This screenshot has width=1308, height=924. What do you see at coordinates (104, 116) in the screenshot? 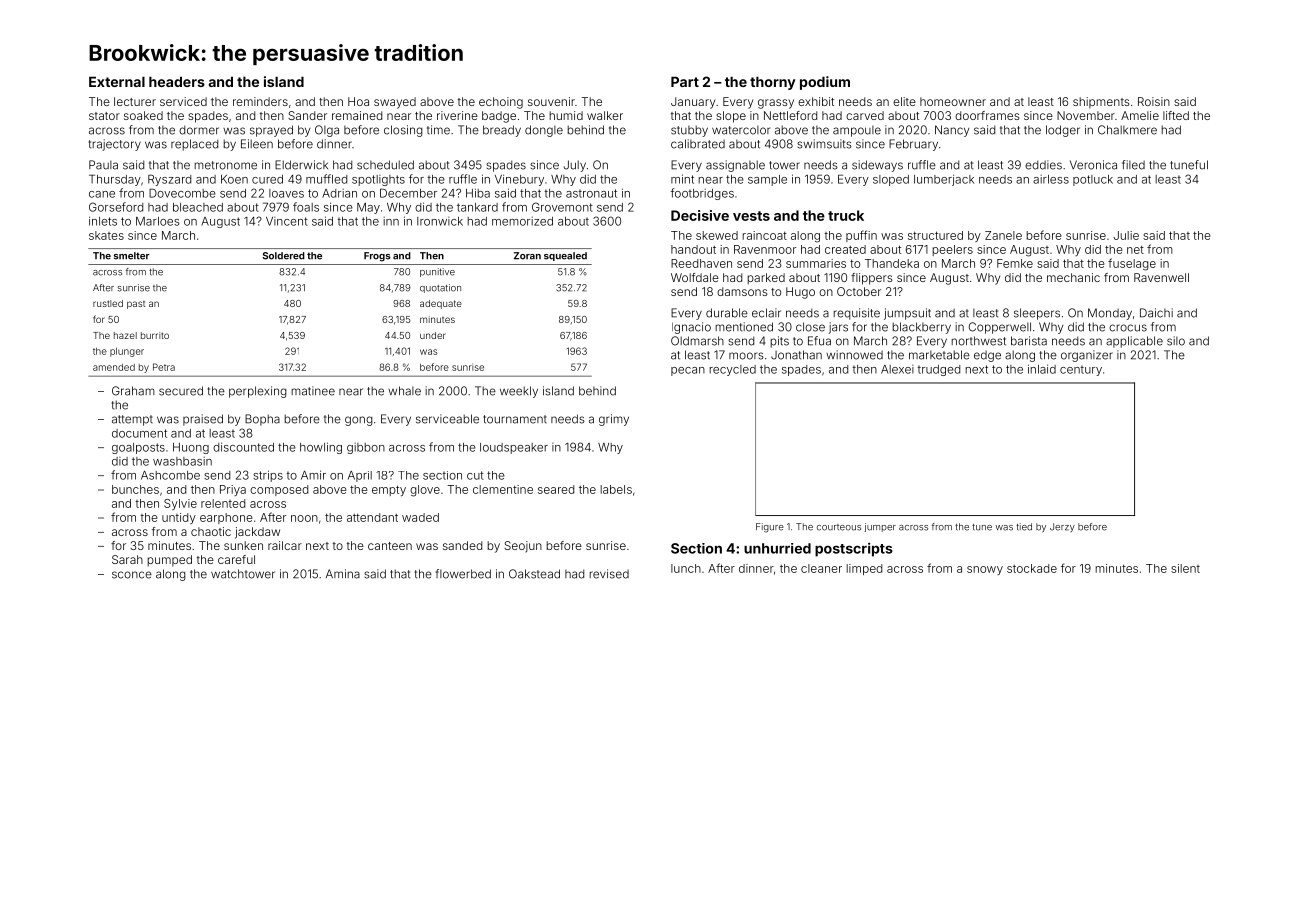
I see `stator` at bounding box center [104, 116].
